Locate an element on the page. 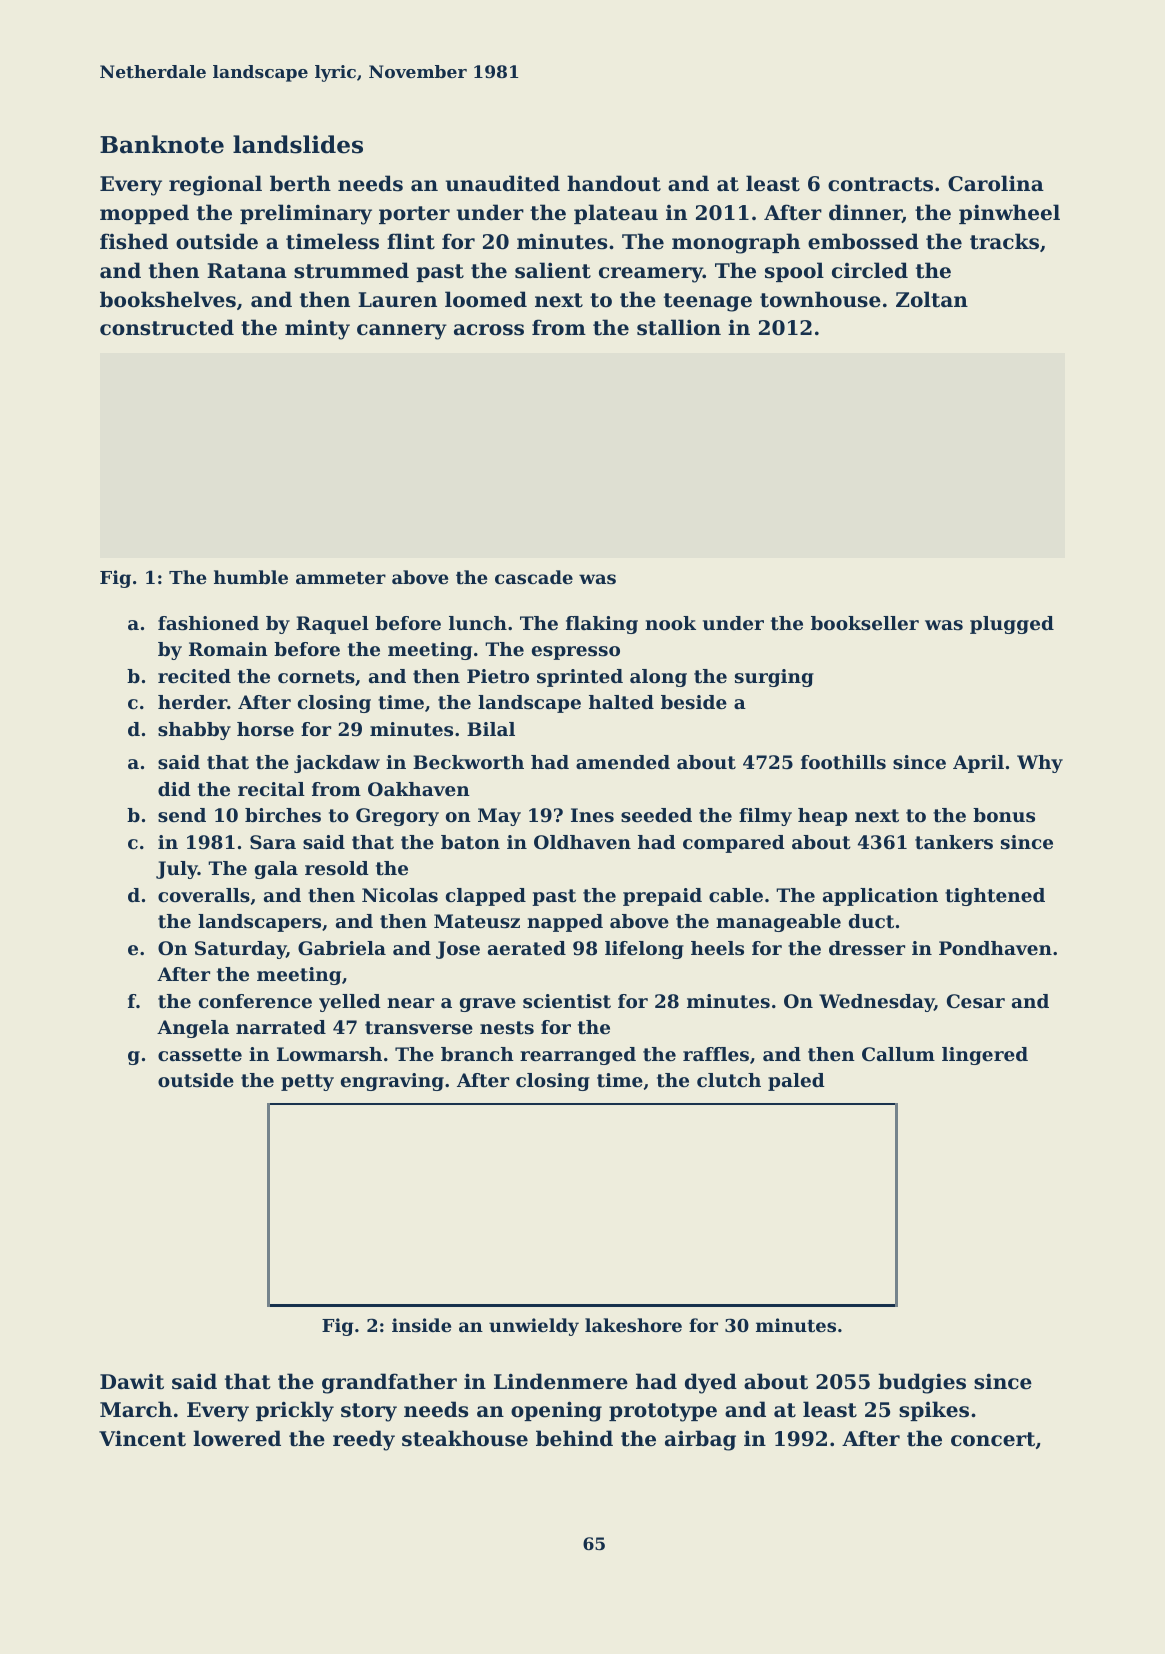  Dawit is located at coordinates (132, 1382).
